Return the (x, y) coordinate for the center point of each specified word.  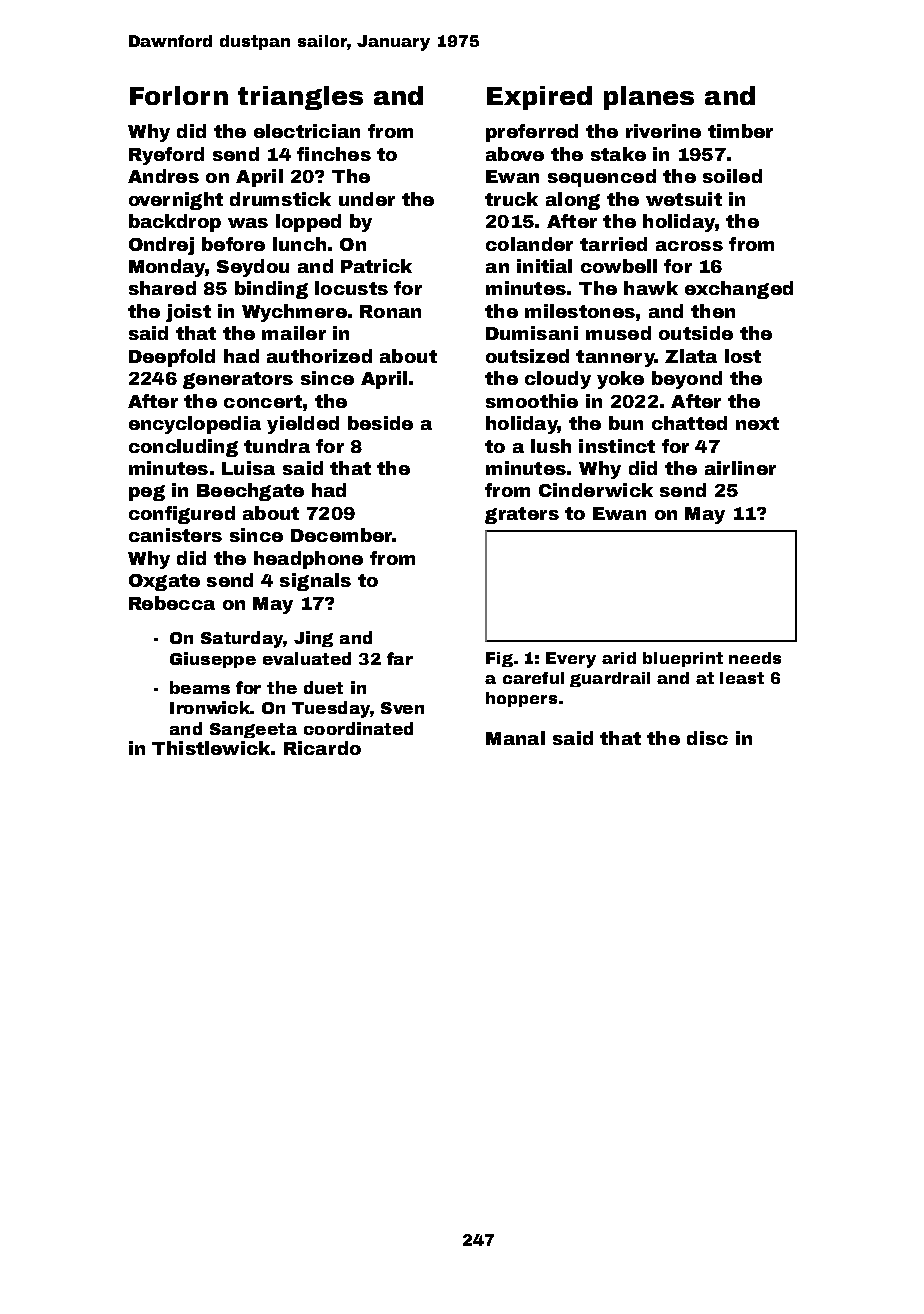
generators (238, 380)
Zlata (691, 356)
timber (740, 131)
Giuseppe (213, 660)
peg (147, 493)
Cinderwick (596, 490)
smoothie (532, 401)
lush (551, 446)
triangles (300, 98)
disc (707, 738)
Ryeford (166, 156)
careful (533, 678)
